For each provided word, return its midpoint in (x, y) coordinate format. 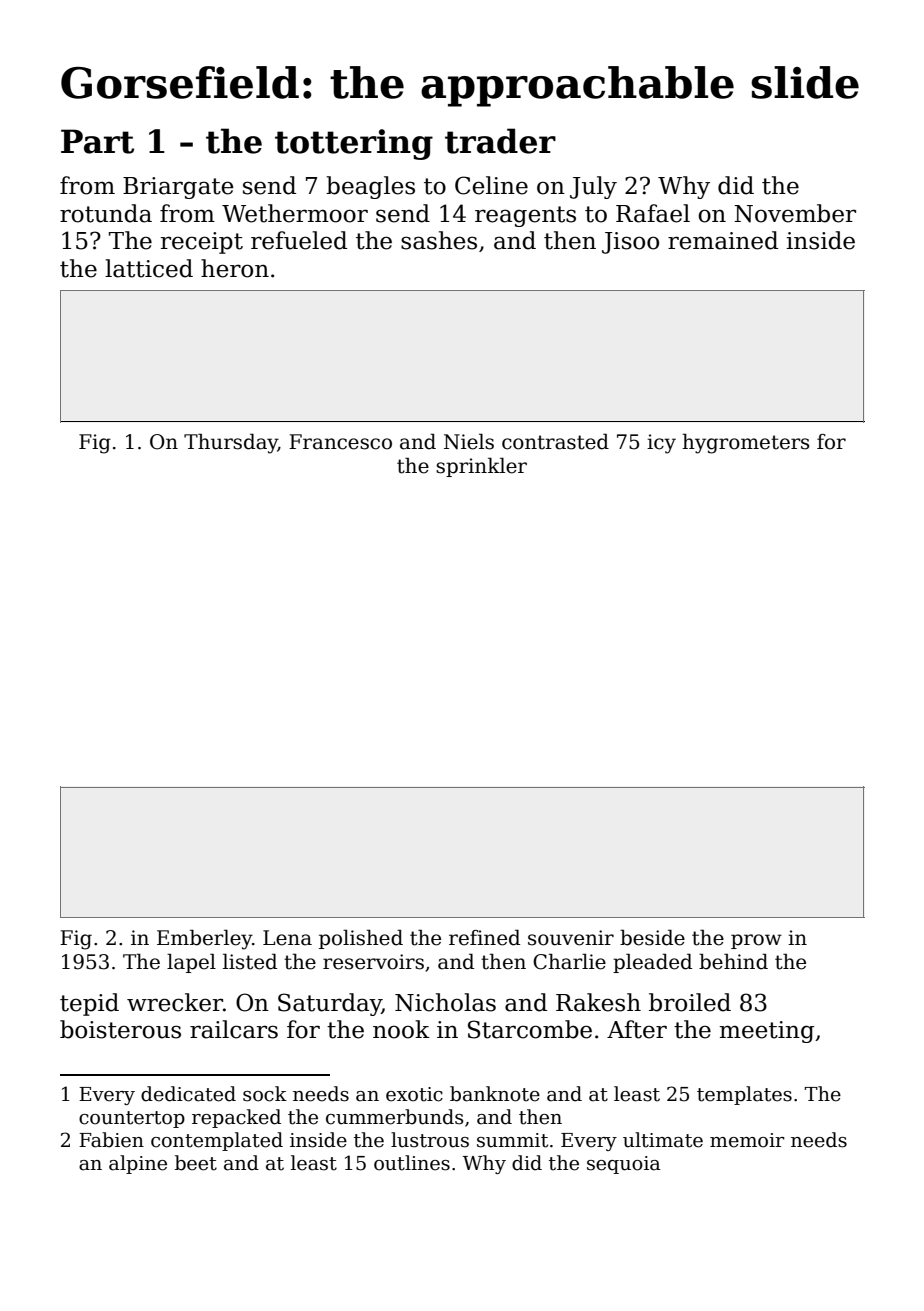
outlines (412, 1163)
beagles (370, 187)
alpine (138, 1164)
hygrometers (745, 443)
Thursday (231, 443)
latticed (149, 268)
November (795, 213)
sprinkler (481, 467)
